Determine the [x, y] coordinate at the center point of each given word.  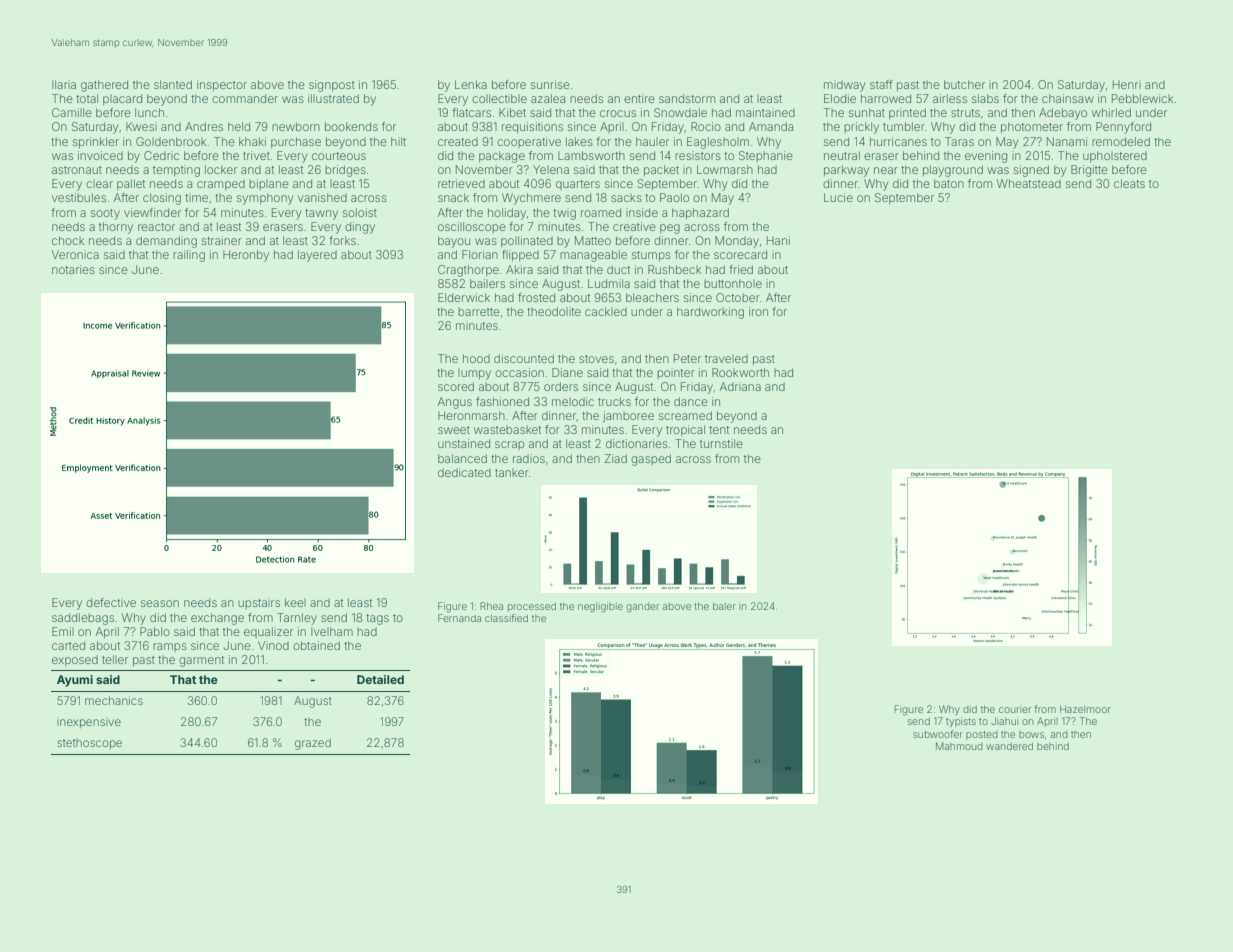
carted [68, 645]
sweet [454, 430]
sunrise [550, 84]
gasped [651, 460]
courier [1015, 710]
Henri [1127, 84]
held [239, 126]
